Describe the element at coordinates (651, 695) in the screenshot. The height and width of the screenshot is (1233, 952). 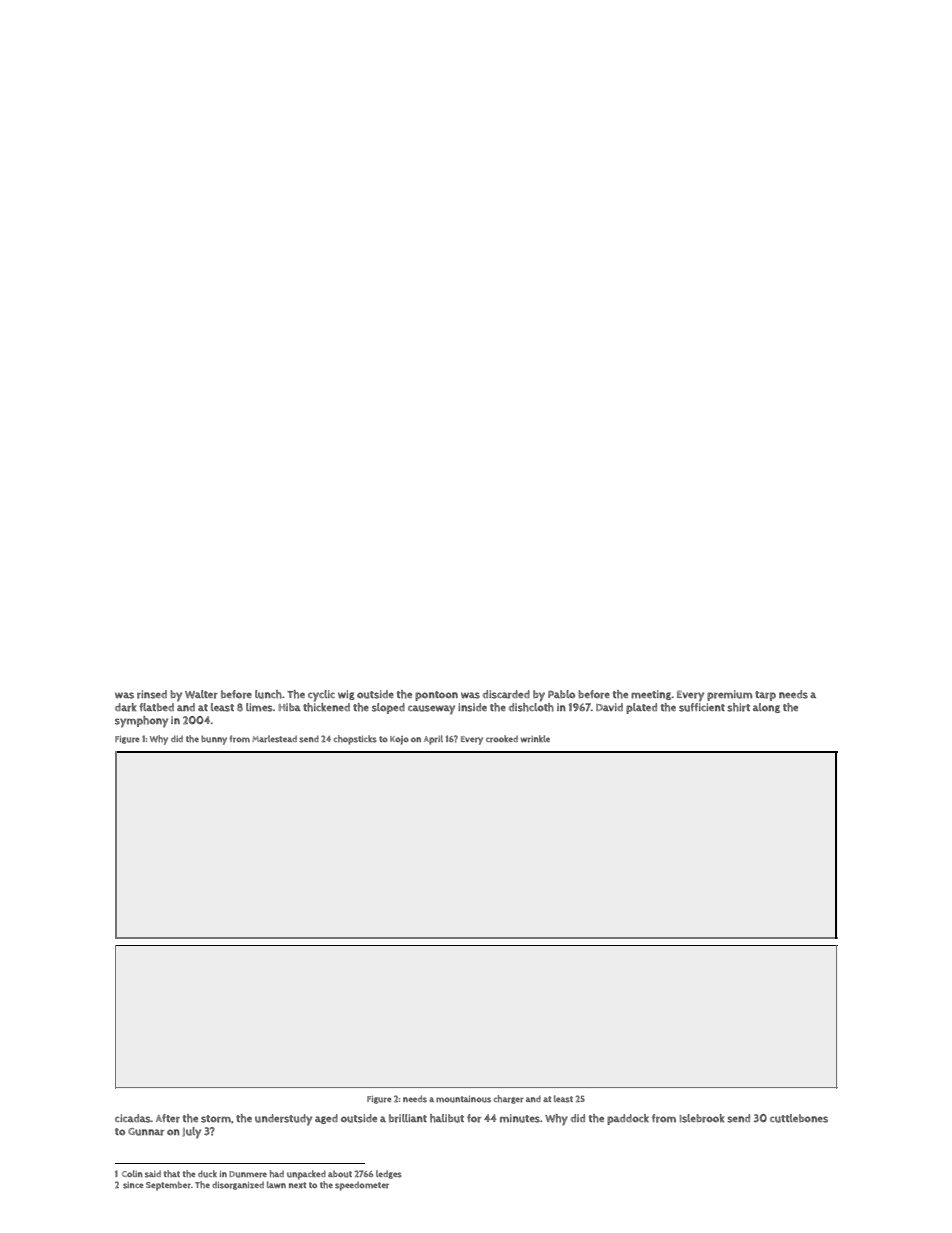
I see `meeting` at that location.
